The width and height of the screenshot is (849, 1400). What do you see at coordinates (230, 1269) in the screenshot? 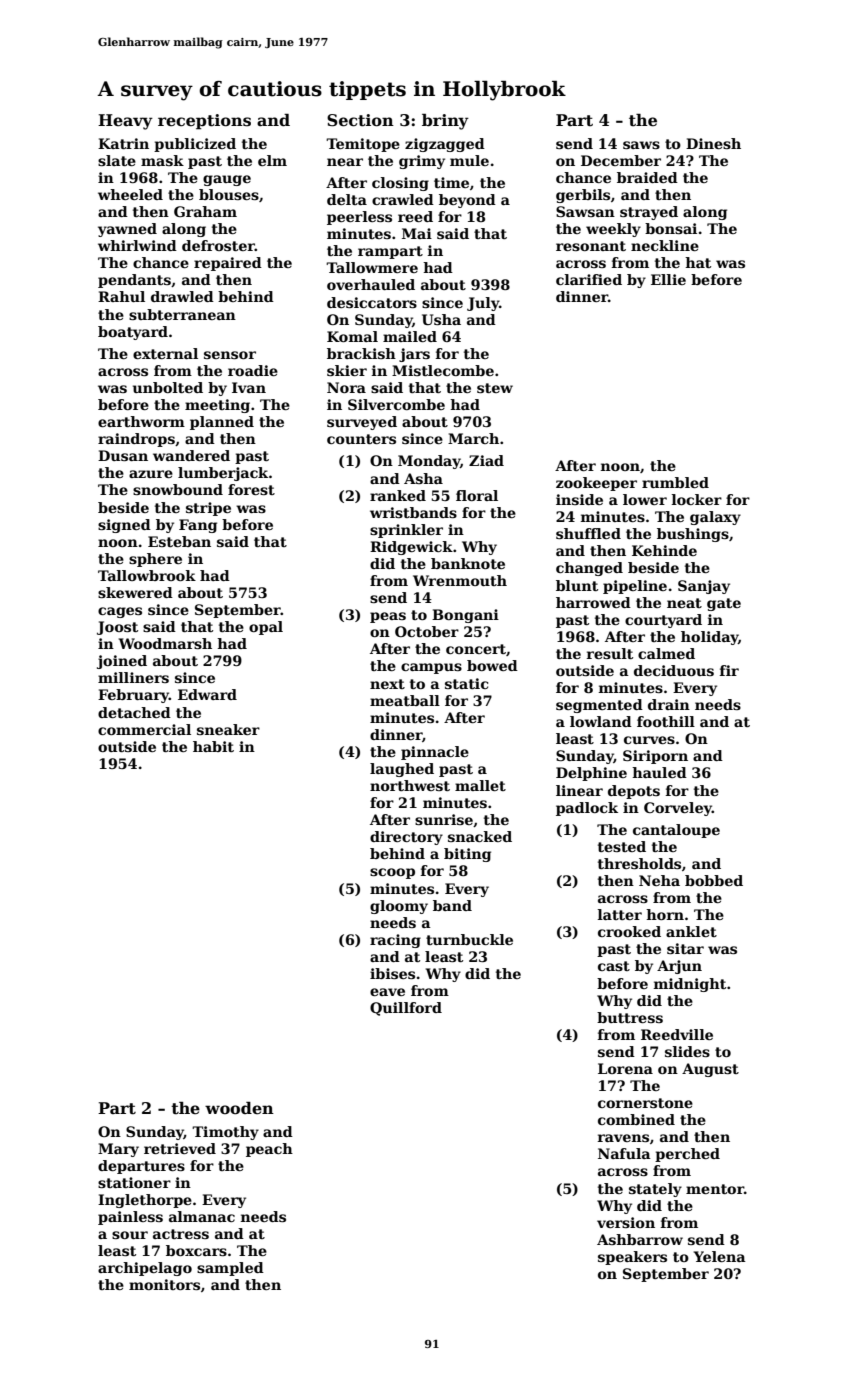
I see `sampled` at bounding box center [230, 1269].
